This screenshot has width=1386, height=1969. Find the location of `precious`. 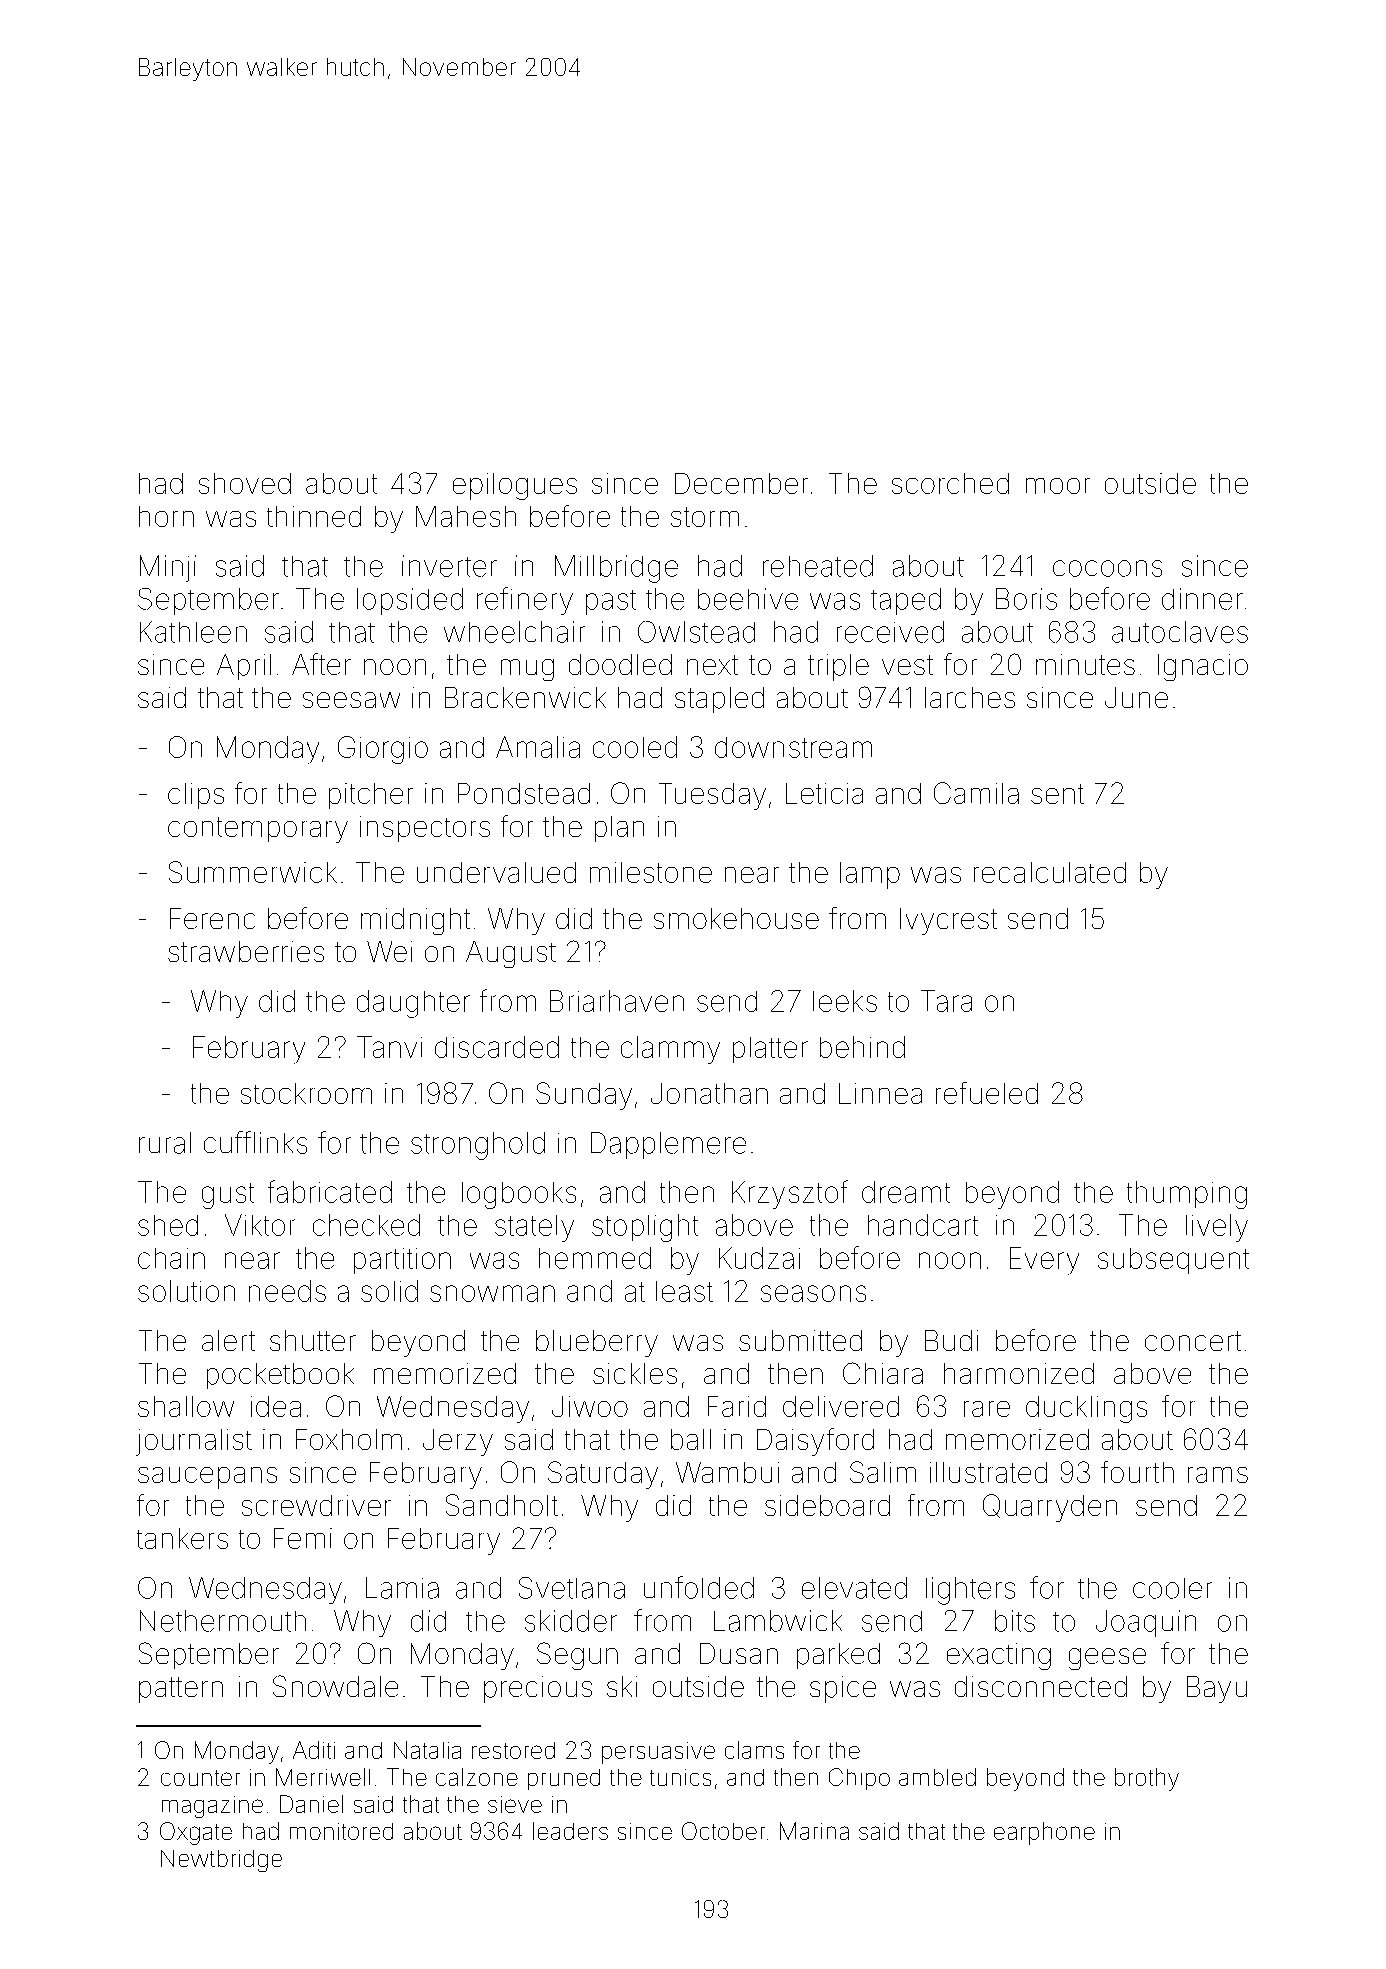

precious is located at coordinates (538, 1689).
